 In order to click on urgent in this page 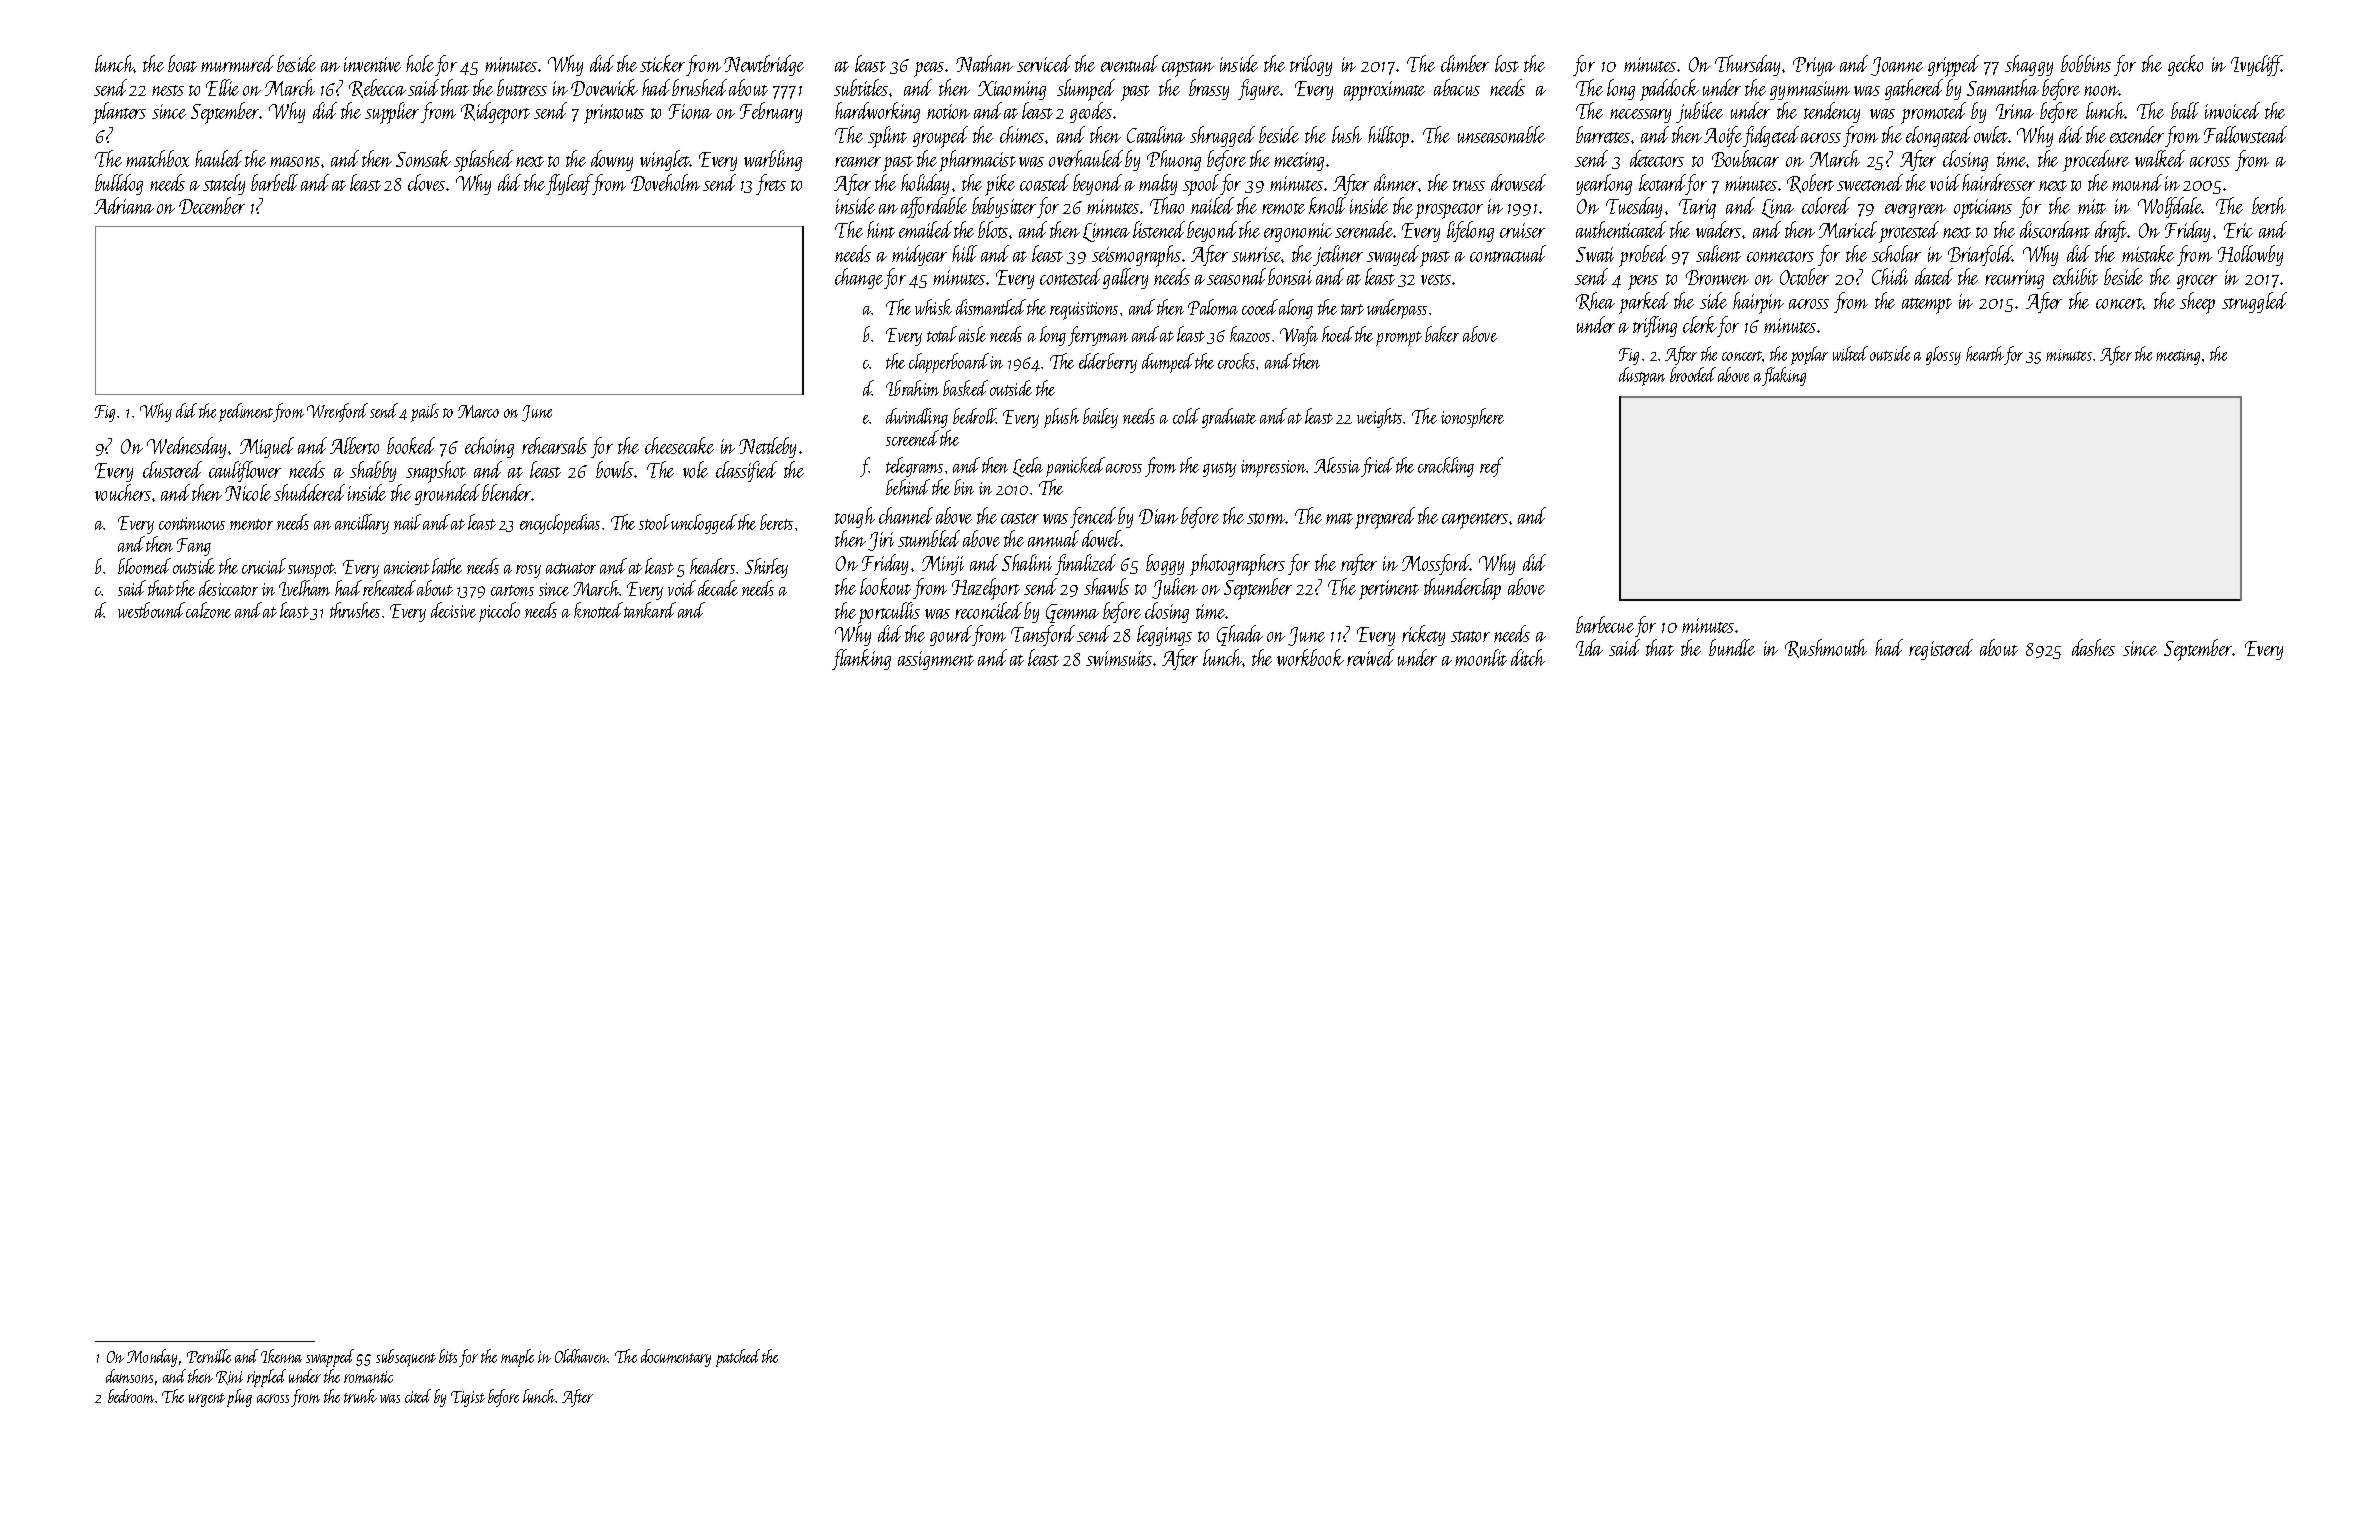, I will do `click(207, 1400)`.
